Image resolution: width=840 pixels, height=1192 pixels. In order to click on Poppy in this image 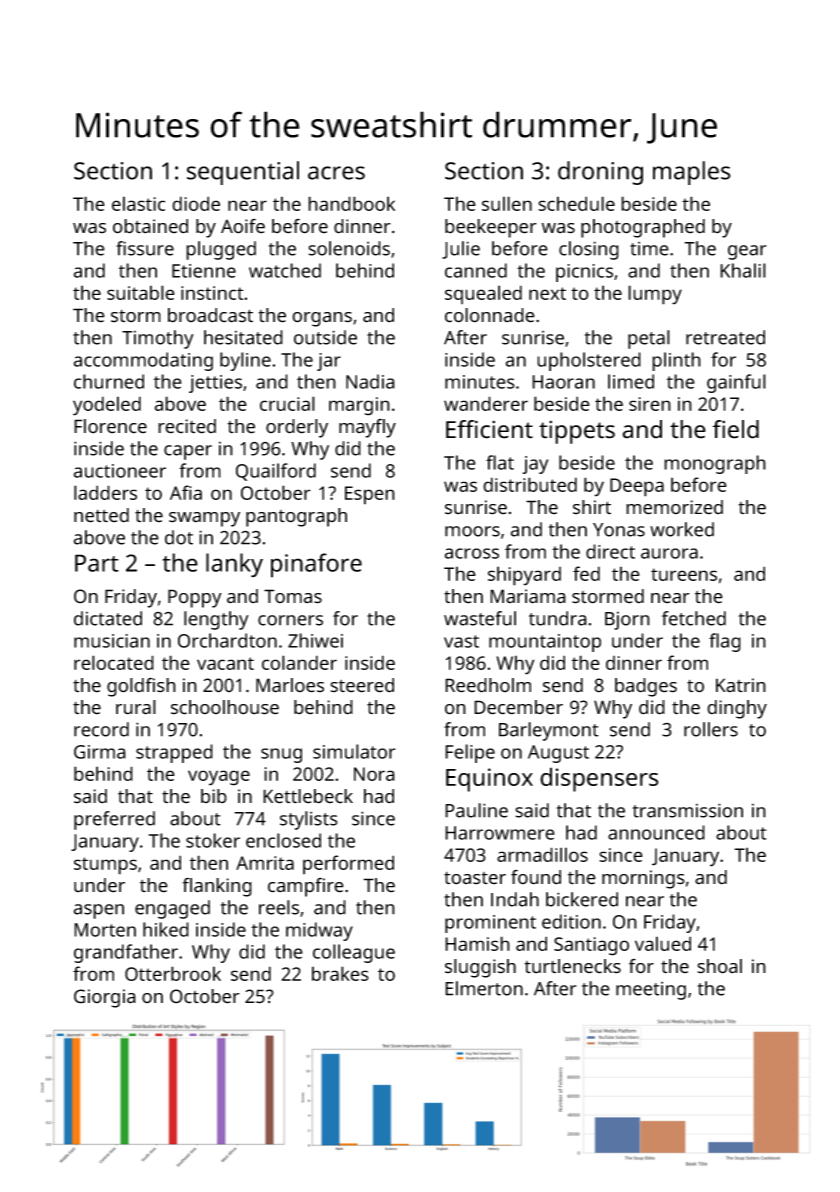, I will do `click(195, 598)`.
